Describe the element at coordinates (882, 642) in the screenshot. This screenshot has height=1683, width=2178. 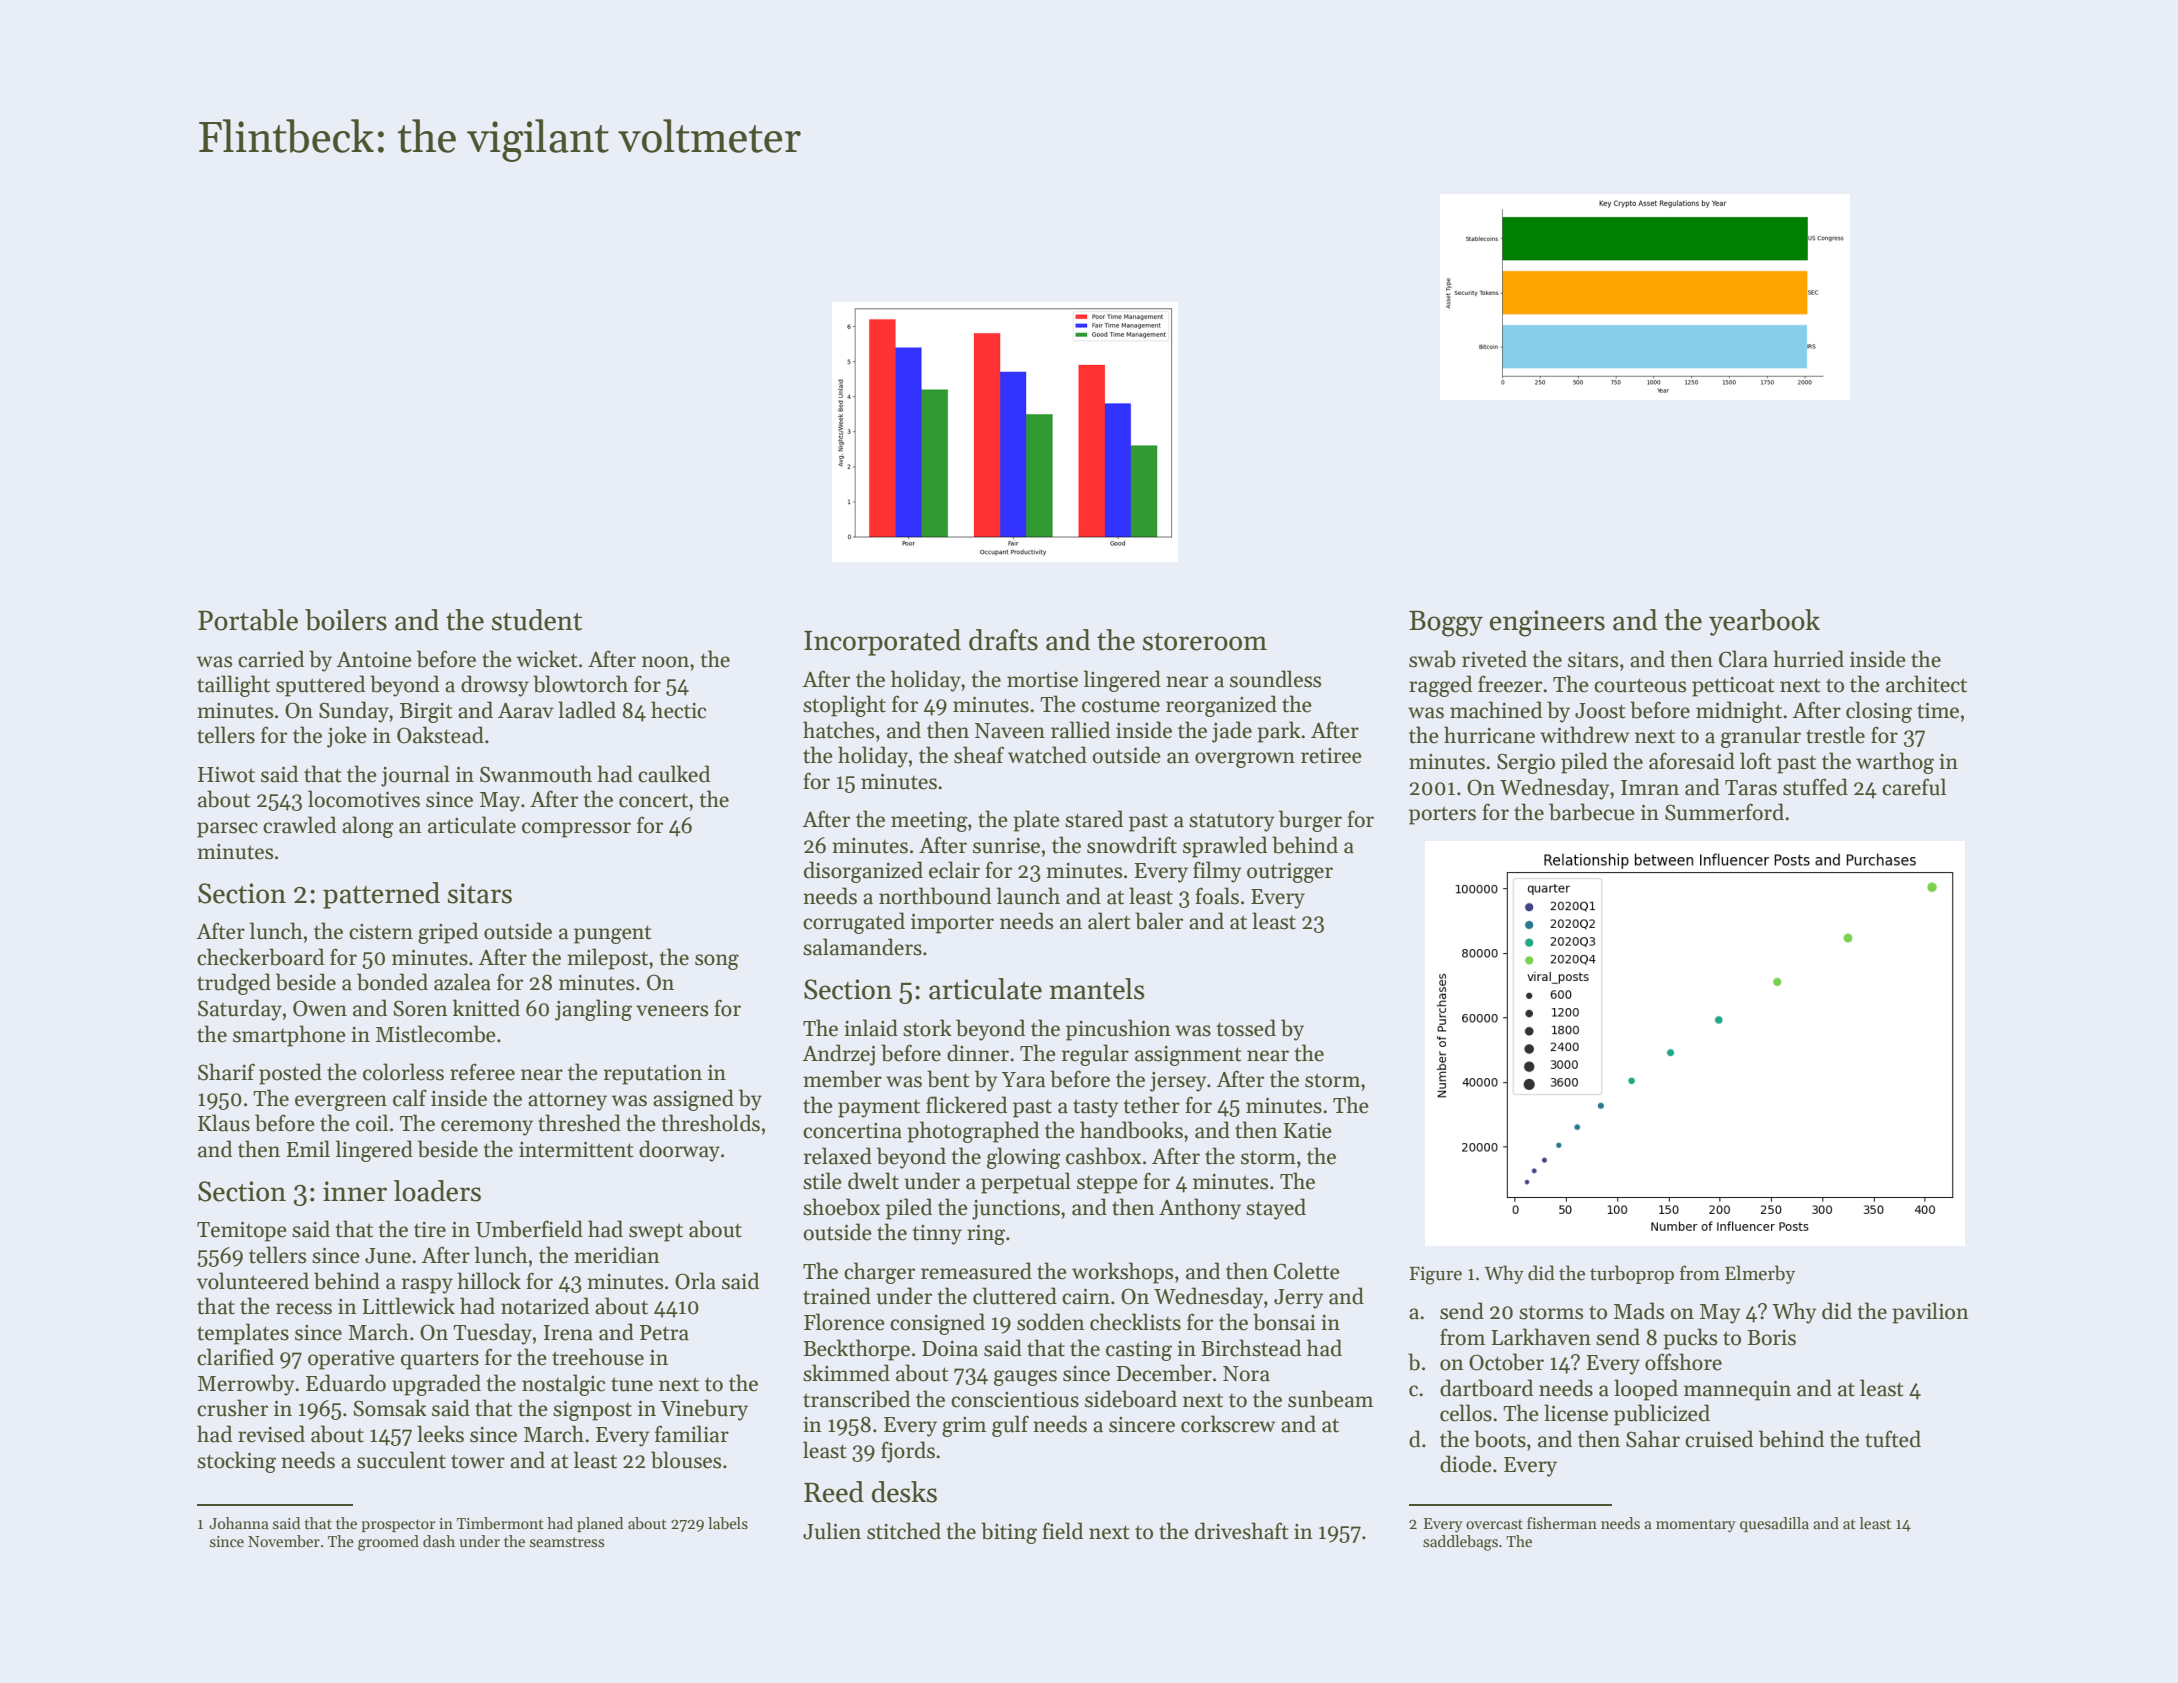
I see `Incorporated` at that location.
